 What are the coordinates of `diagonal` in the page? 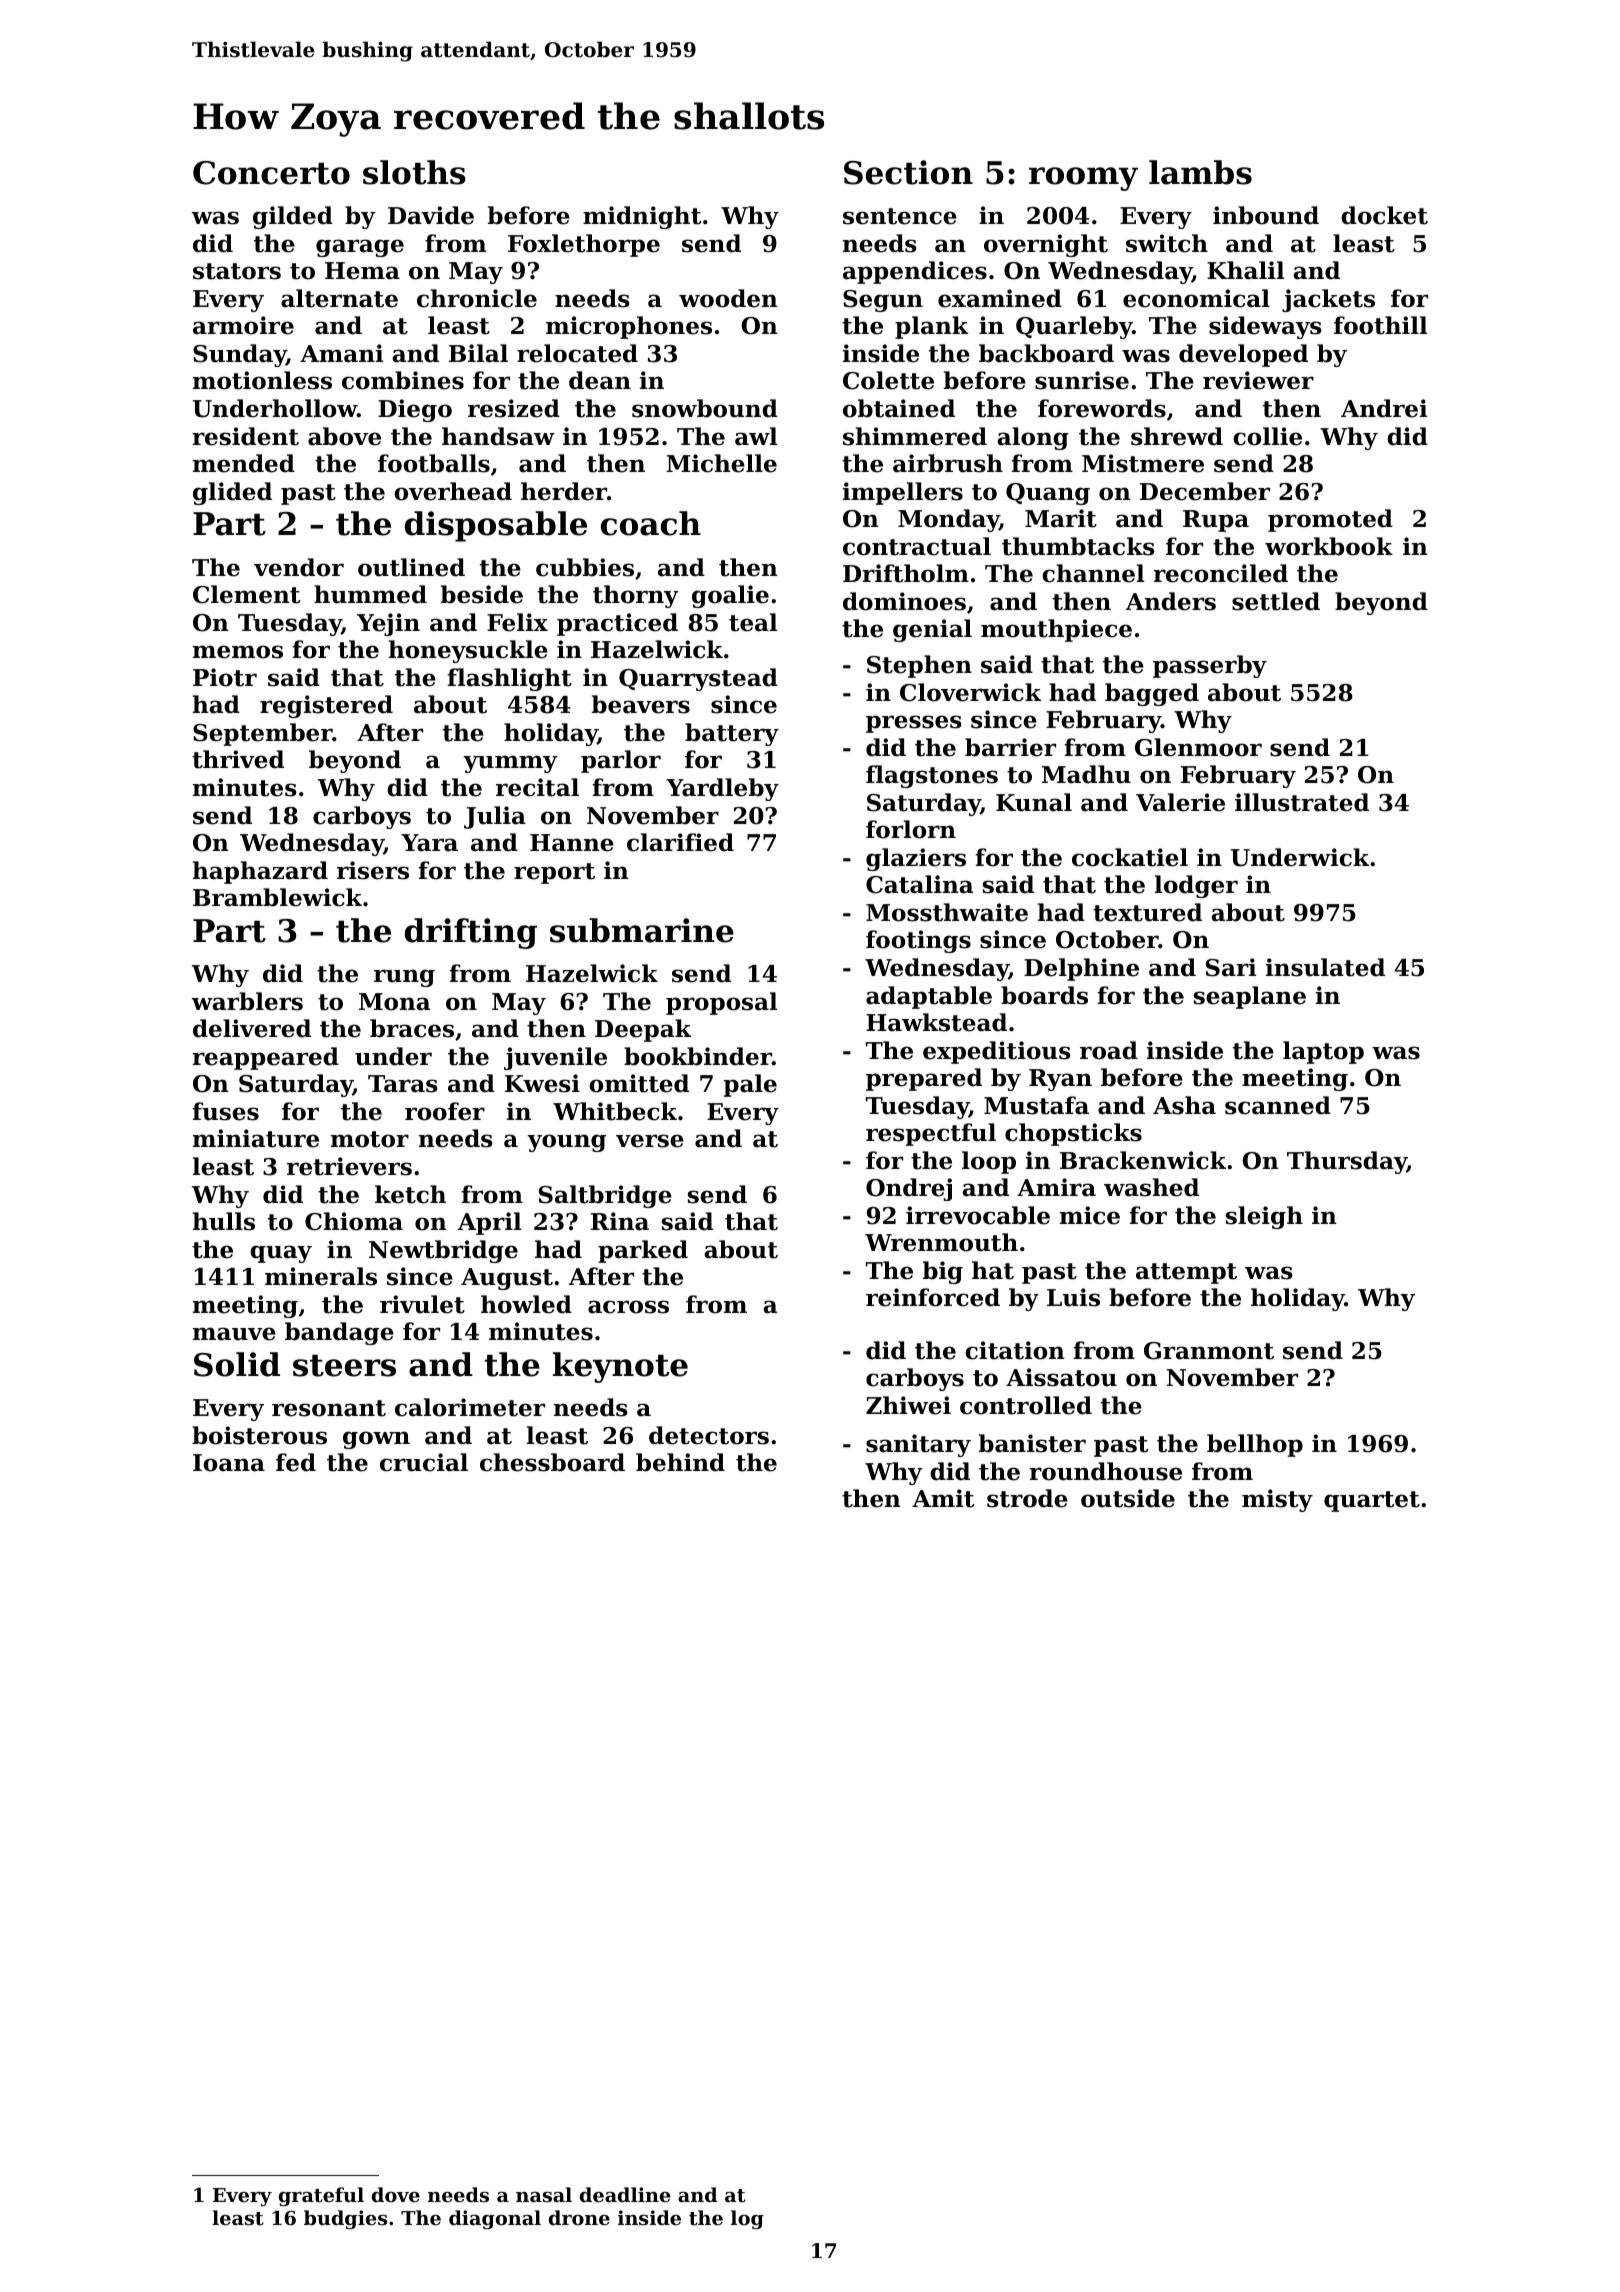 It's located at (495, 2220).
